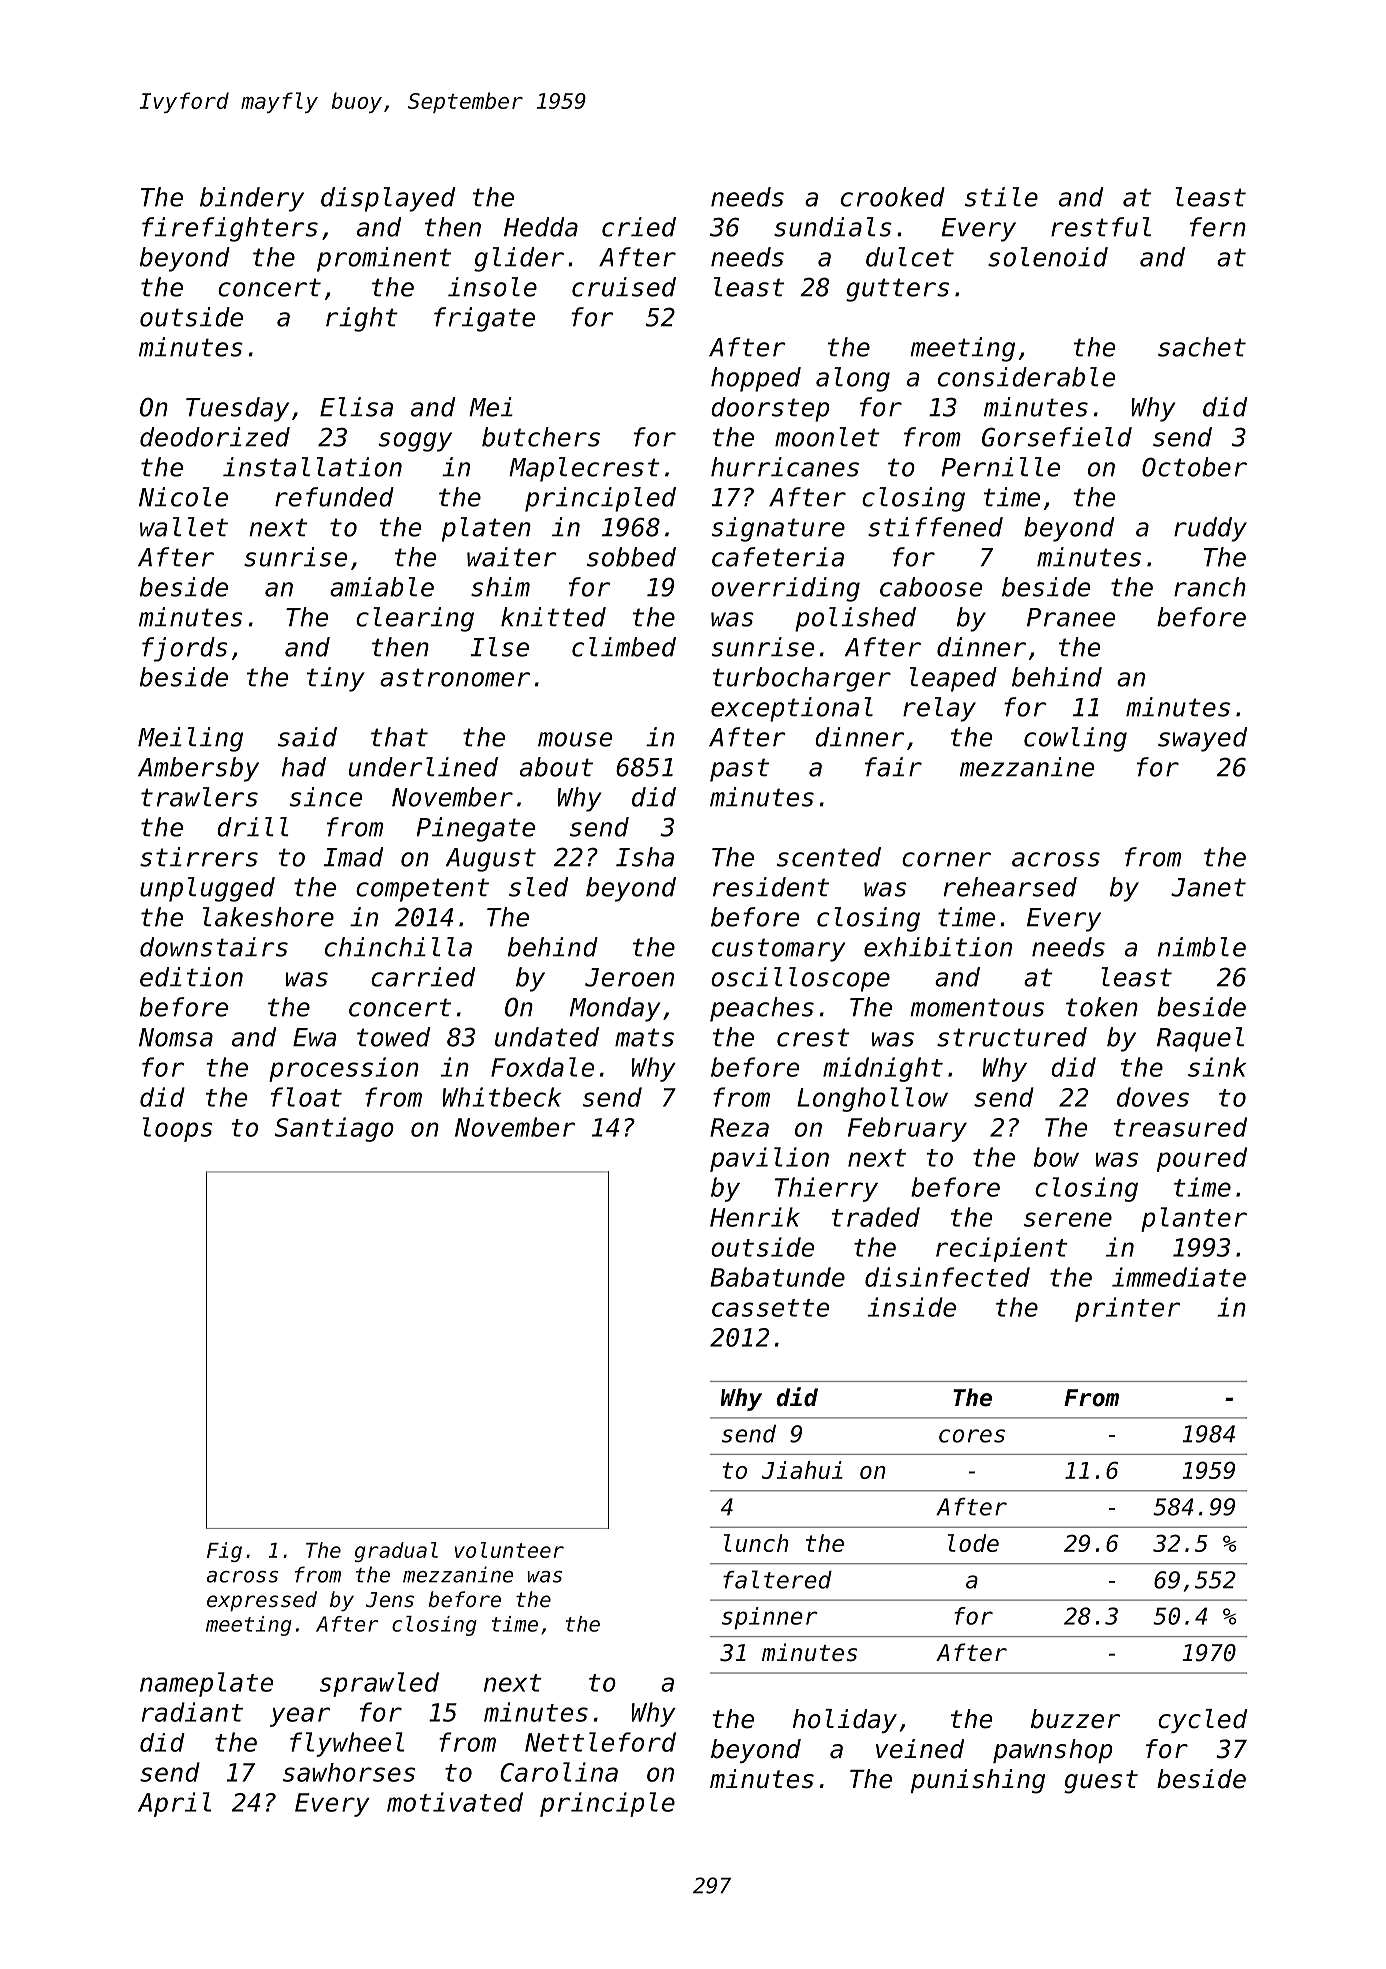 Image resolution: width=1386 pixels, height=1969 pixels. What do you see at coordinates (1075, 739) in the screenshot?
I see `cowling` at bounding box center [1075, 739].
